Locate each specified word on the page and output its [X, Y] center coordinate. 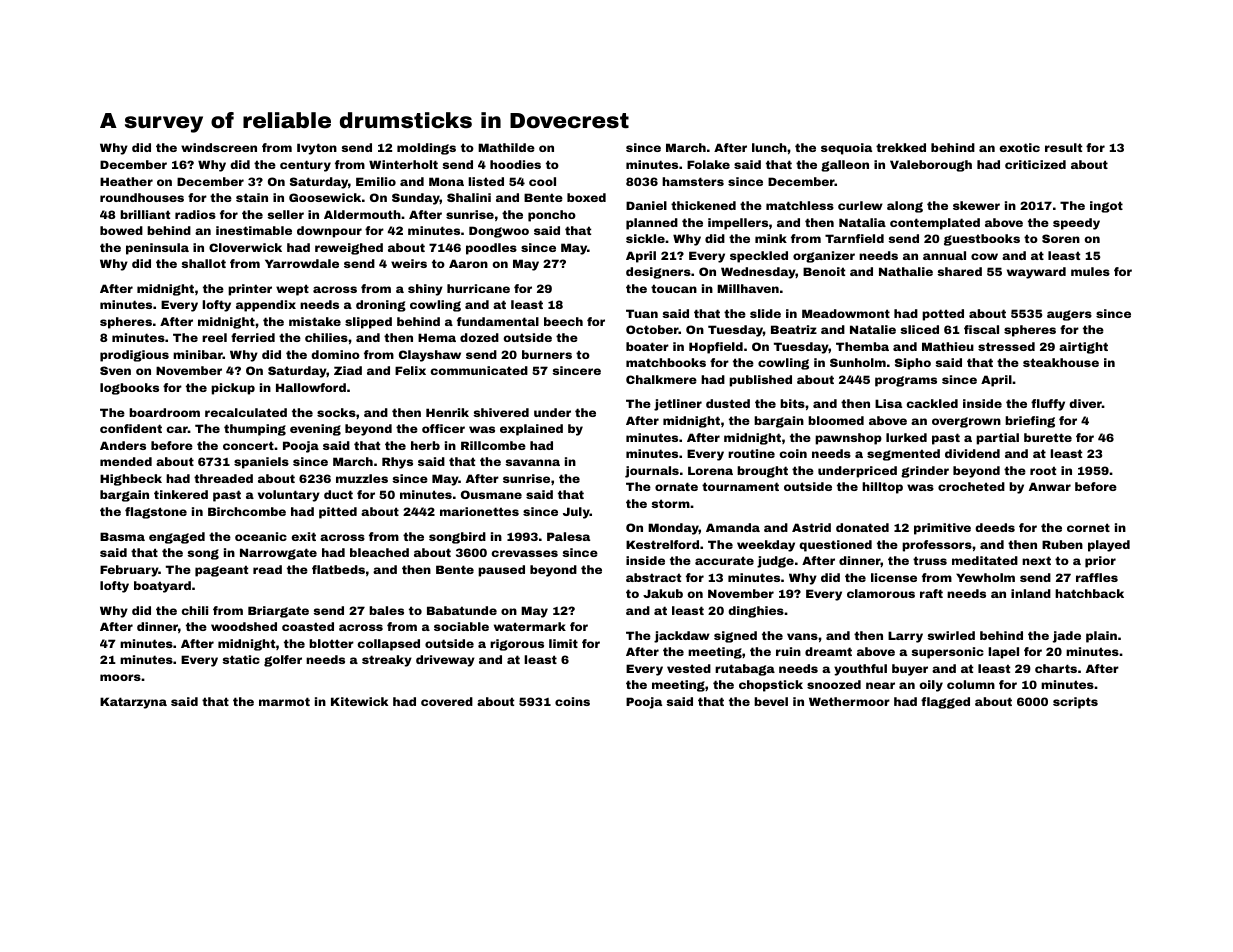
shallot [203, 263]
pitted [338, 513]
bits [792, 403]
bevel [771, 701]
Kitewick [359, 701]
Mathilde [506, 147]
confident [131, 428]
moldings [426, 149]
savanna [532, 462]
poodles [491, 249]
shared [959, 271]
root [1043, 470]
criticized [1035, 164]
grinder [925, 472]
